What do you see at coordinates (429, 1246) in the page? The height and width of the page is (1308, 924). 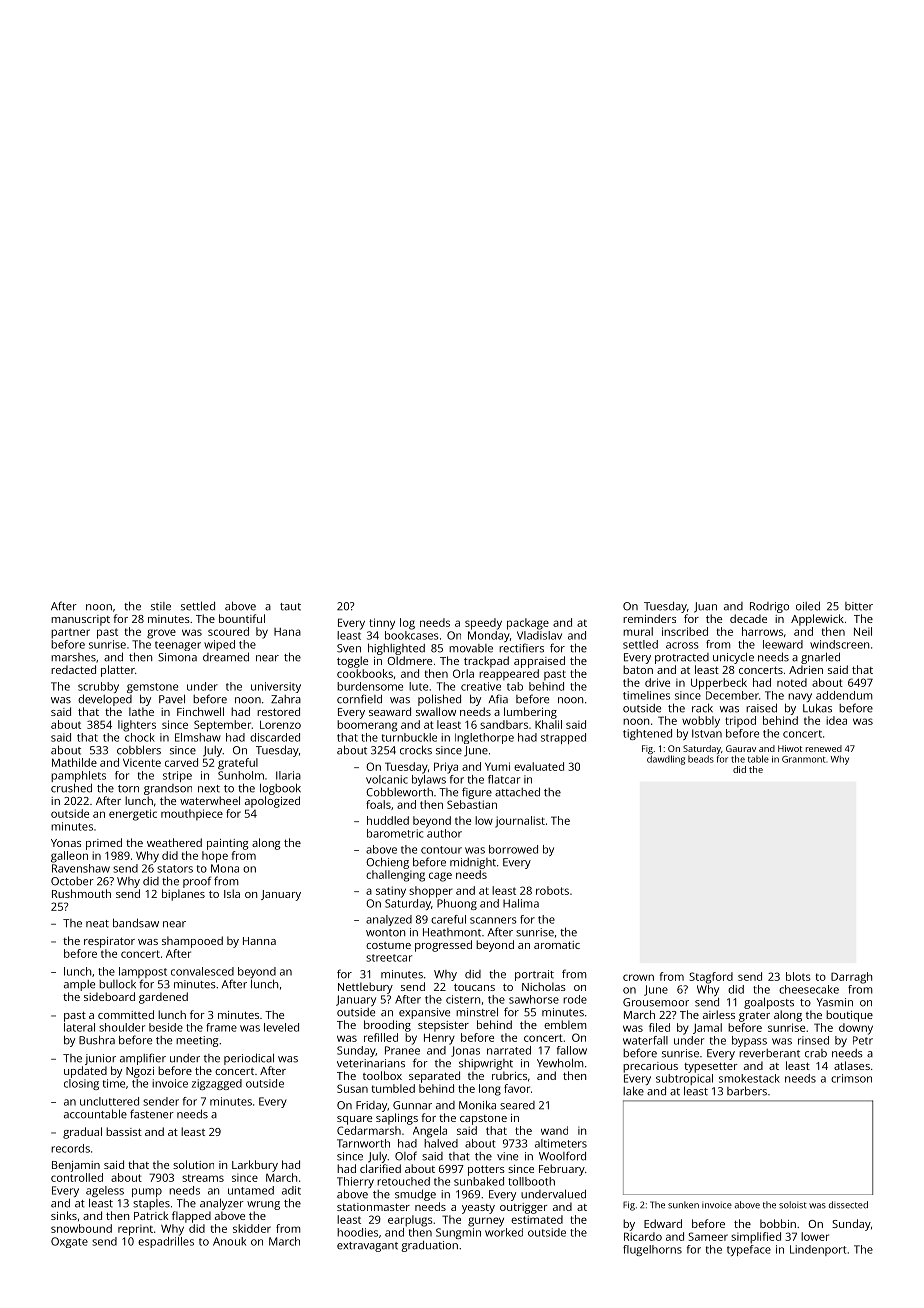 I see `graduation` at bounding box center [429, 1246].
